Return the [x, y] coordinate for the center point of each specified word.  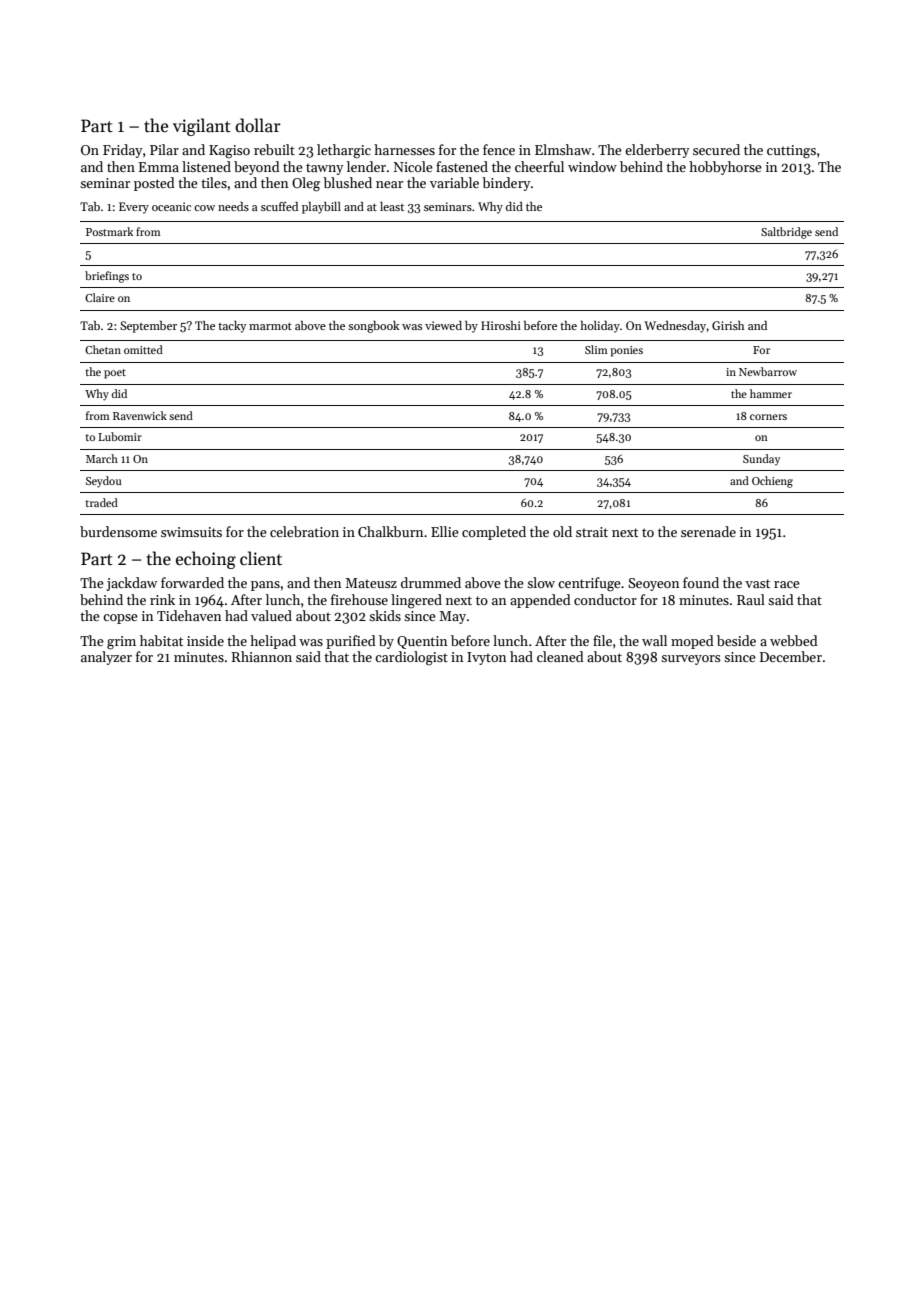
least [392, 206]
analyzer [106, 658]
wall [654, 640]
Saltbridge [786, 233]
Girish [728, 325]
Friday [122, 151]
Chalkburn [390, 531]
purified [351, 642]
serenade [708, 531]
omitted [143, 349]
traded [101, 502]
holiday [600, 327]
